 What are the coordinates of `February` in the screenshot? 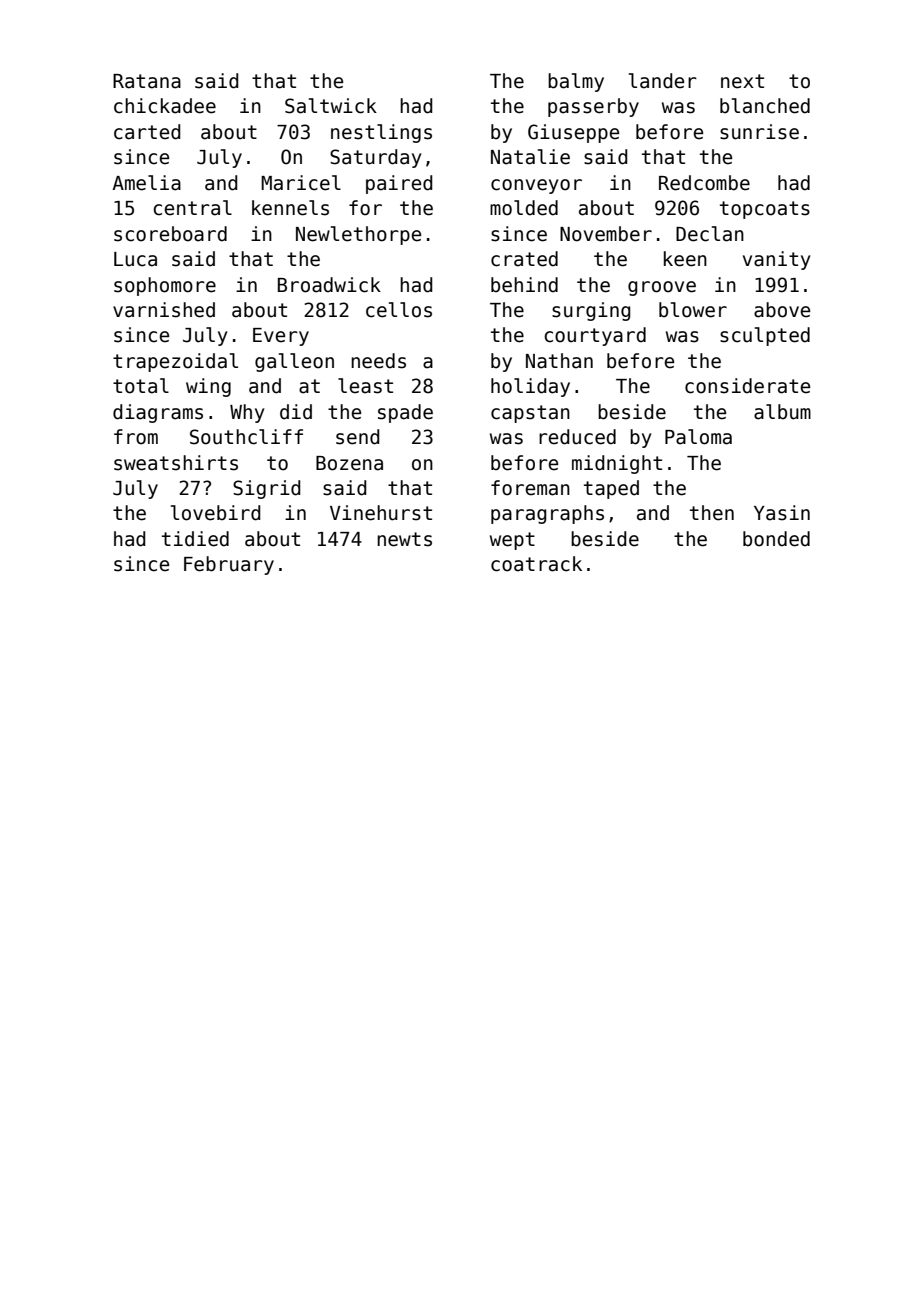 It's located at (229, 565).
